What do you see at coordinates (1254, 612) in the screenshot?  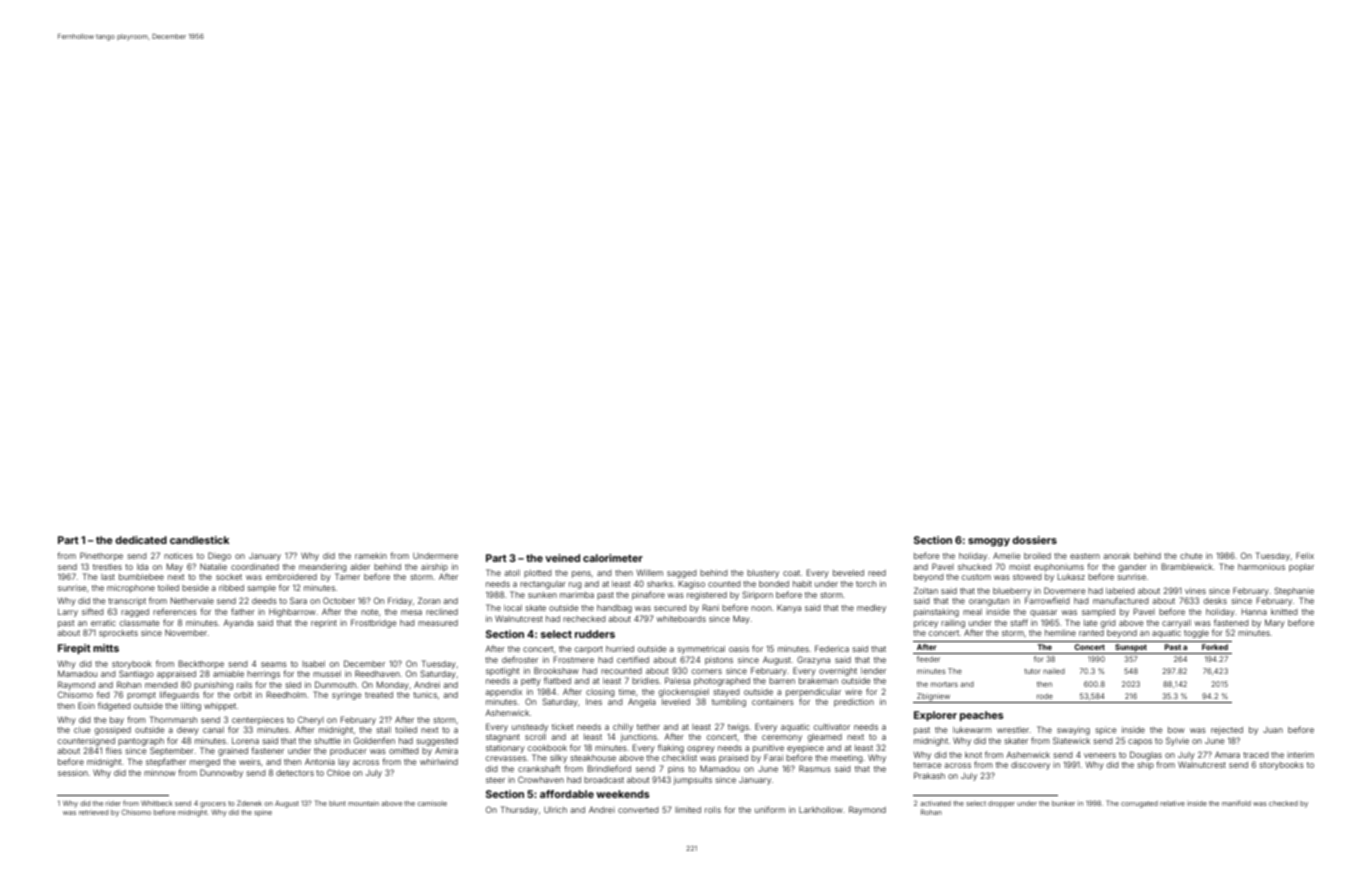 I see `Hanna` at bounding box center [1254, 612].
